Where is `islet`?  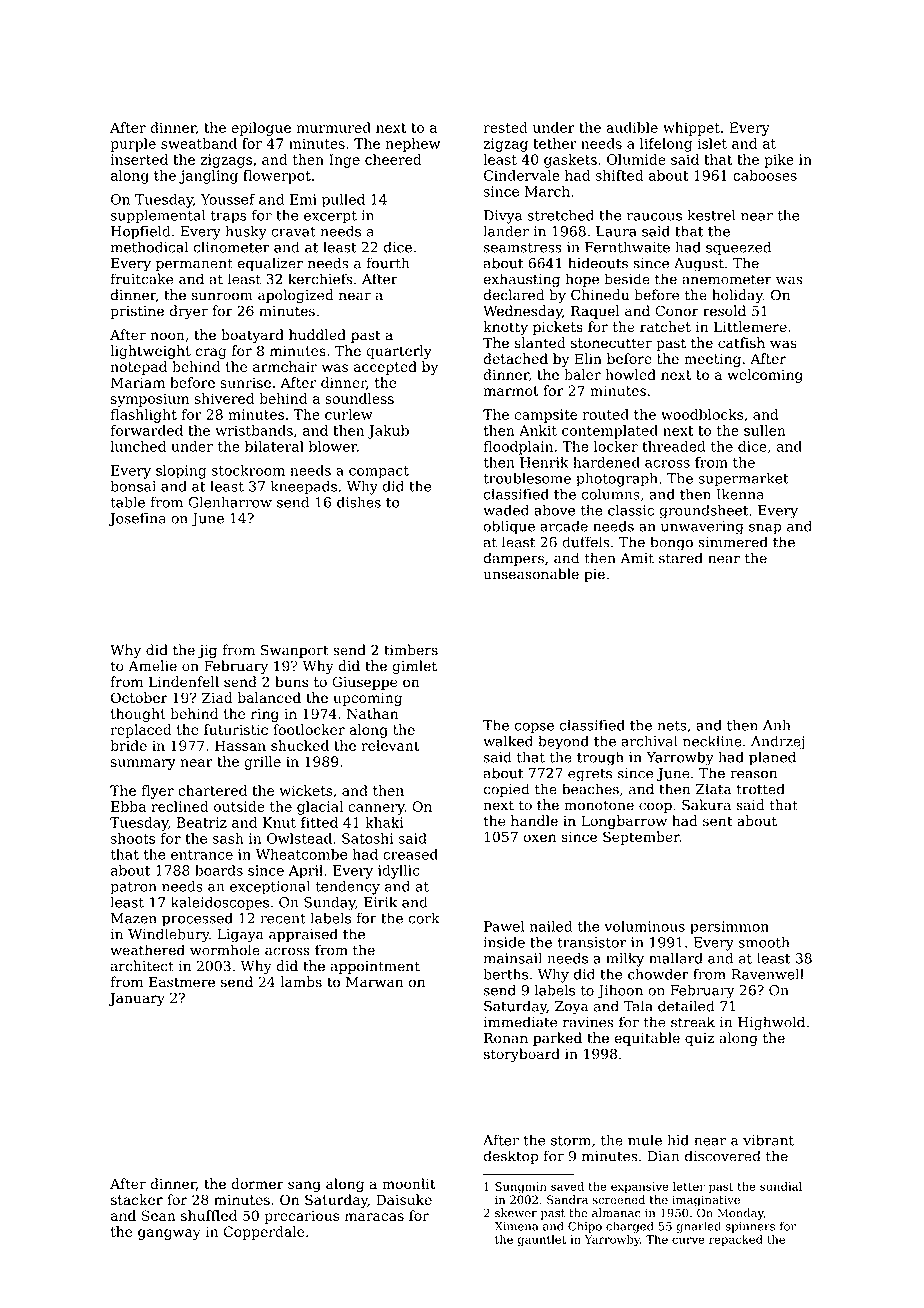
islet is located at coordinates (712, 143).
